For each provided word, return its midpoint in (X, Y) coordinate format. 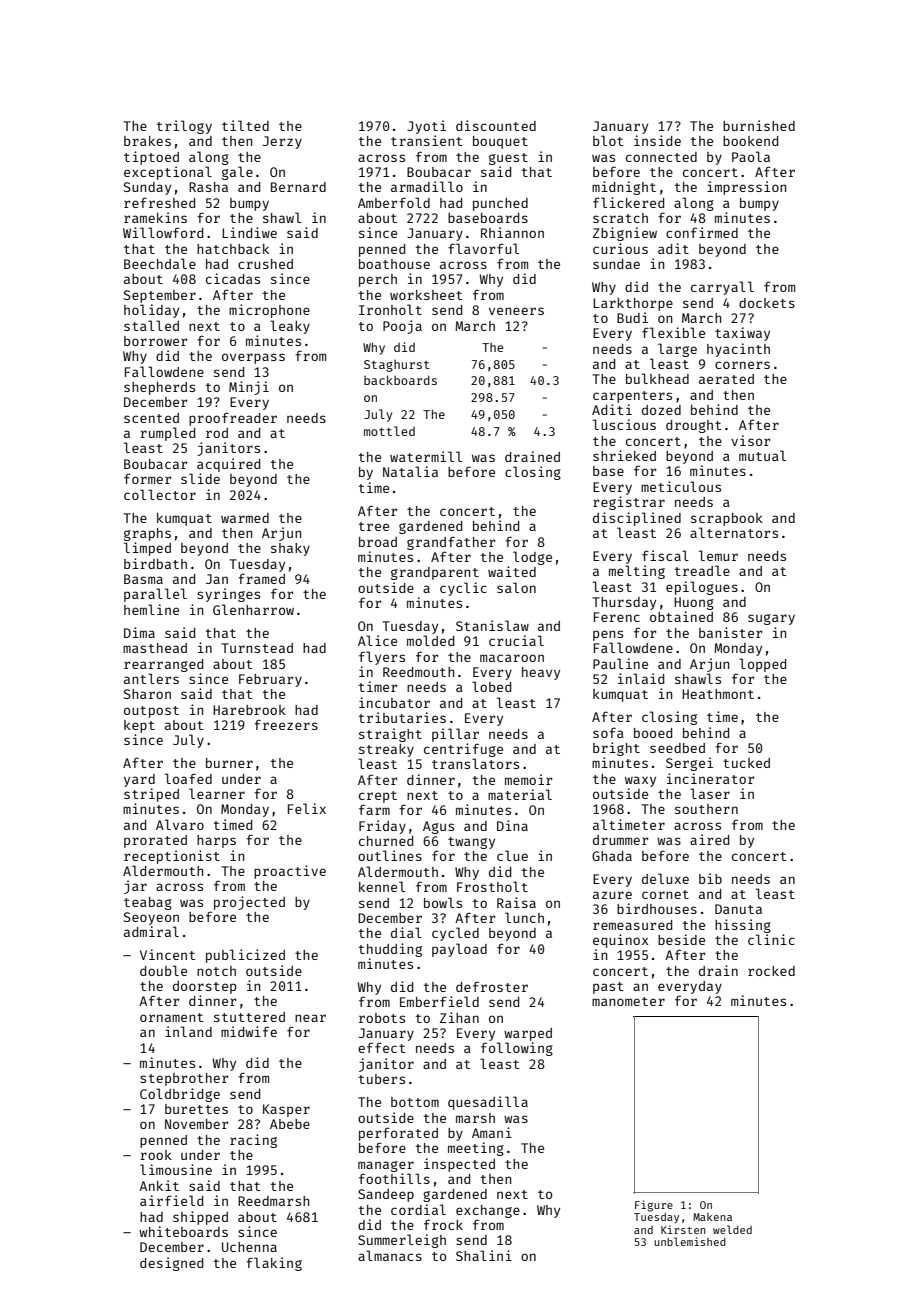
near (310, 1018)
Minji (249, 388)
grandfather (451, 543)
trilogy (184, 127)
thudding (390, 950)
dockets (767, 303)
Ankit (159, 1185)
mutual (762, 455)
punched (500, 204)
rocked (771, 971)
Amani (492, 1132)
